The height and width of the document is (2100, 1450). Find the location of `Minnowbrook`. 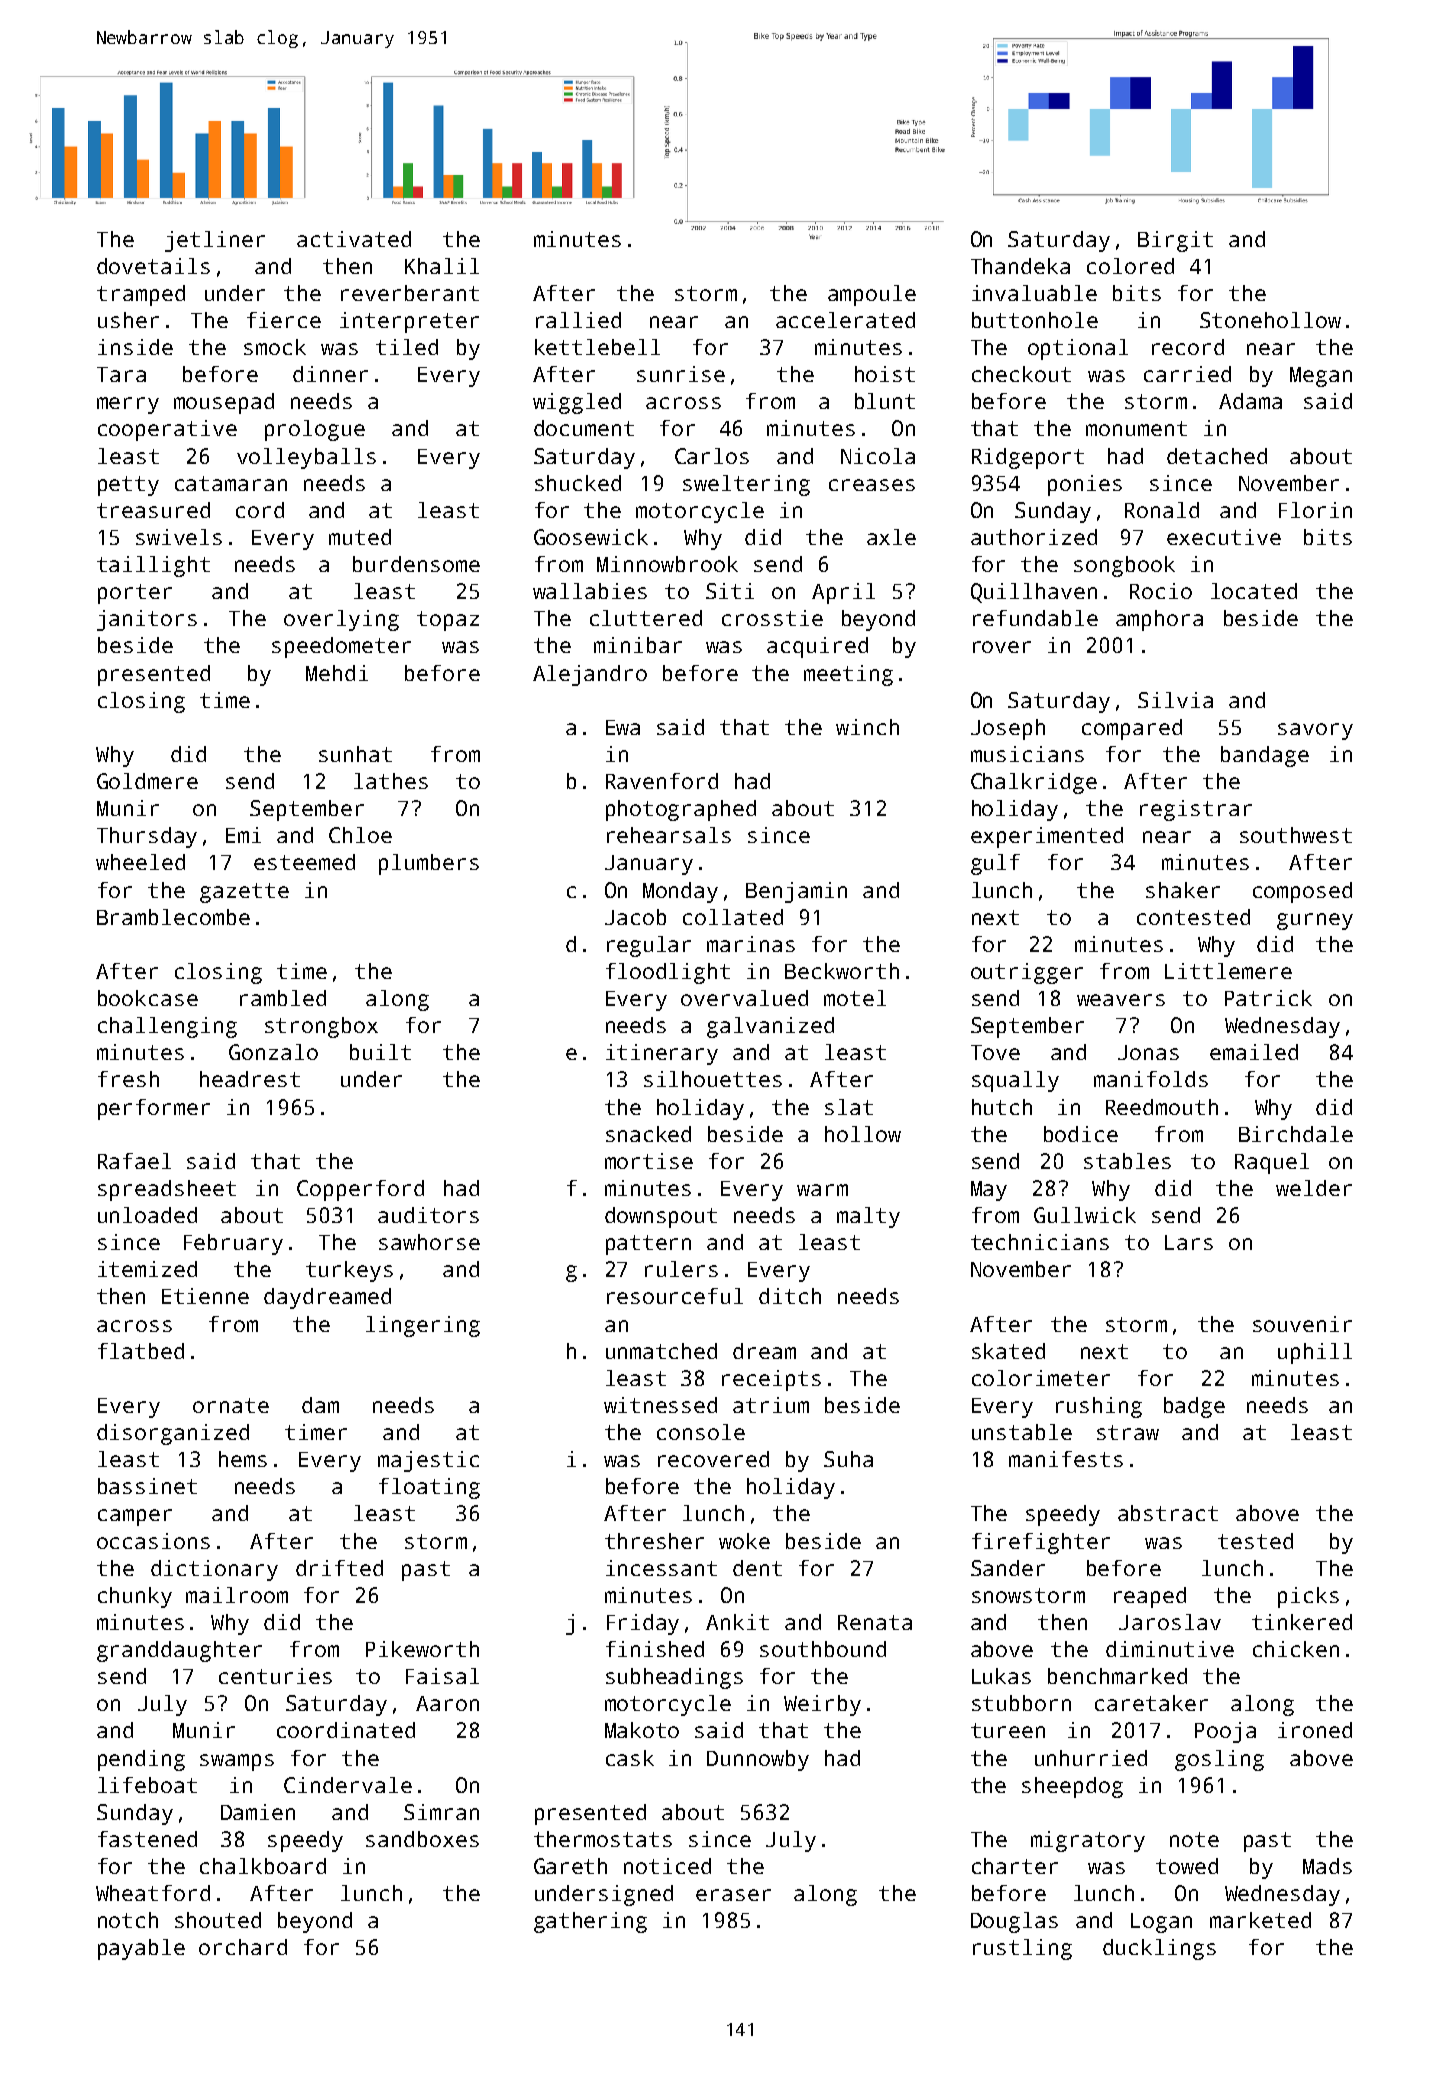

Minnowbrook is located at coordinates (667, 564).
